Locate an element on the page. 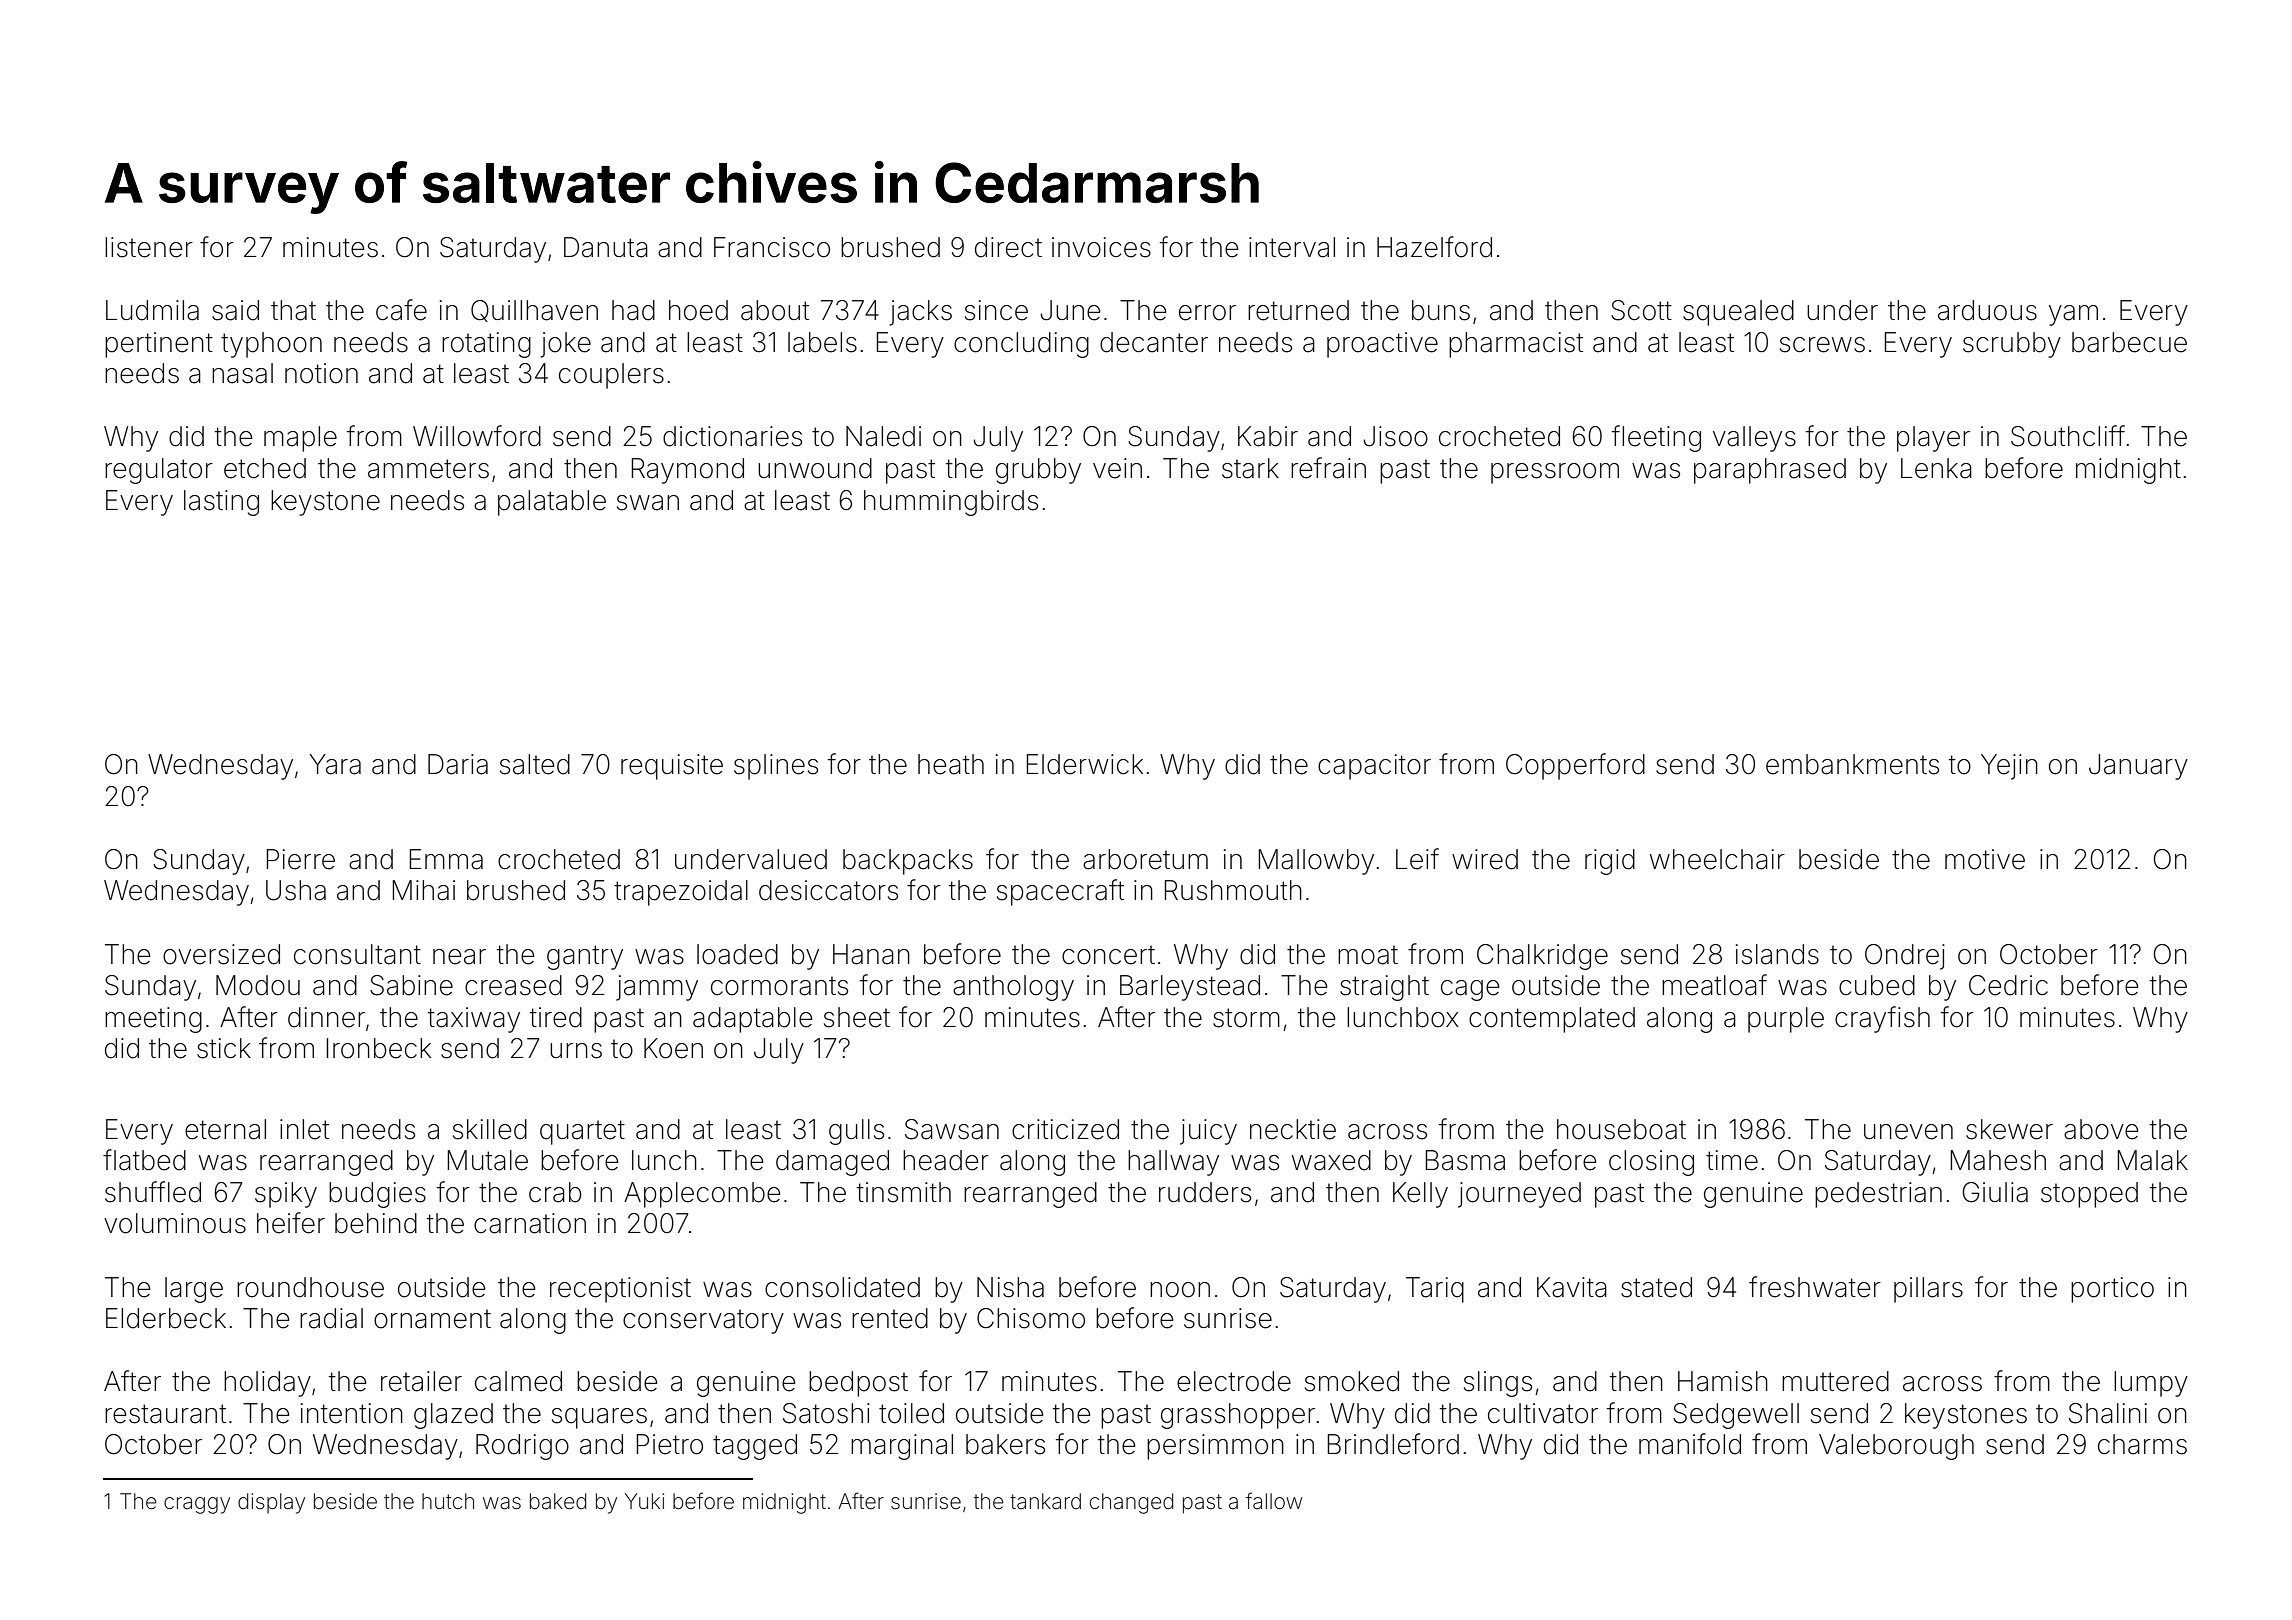 This document has height=1620, width=2292. lasting is located at coordinates (221, 503).
